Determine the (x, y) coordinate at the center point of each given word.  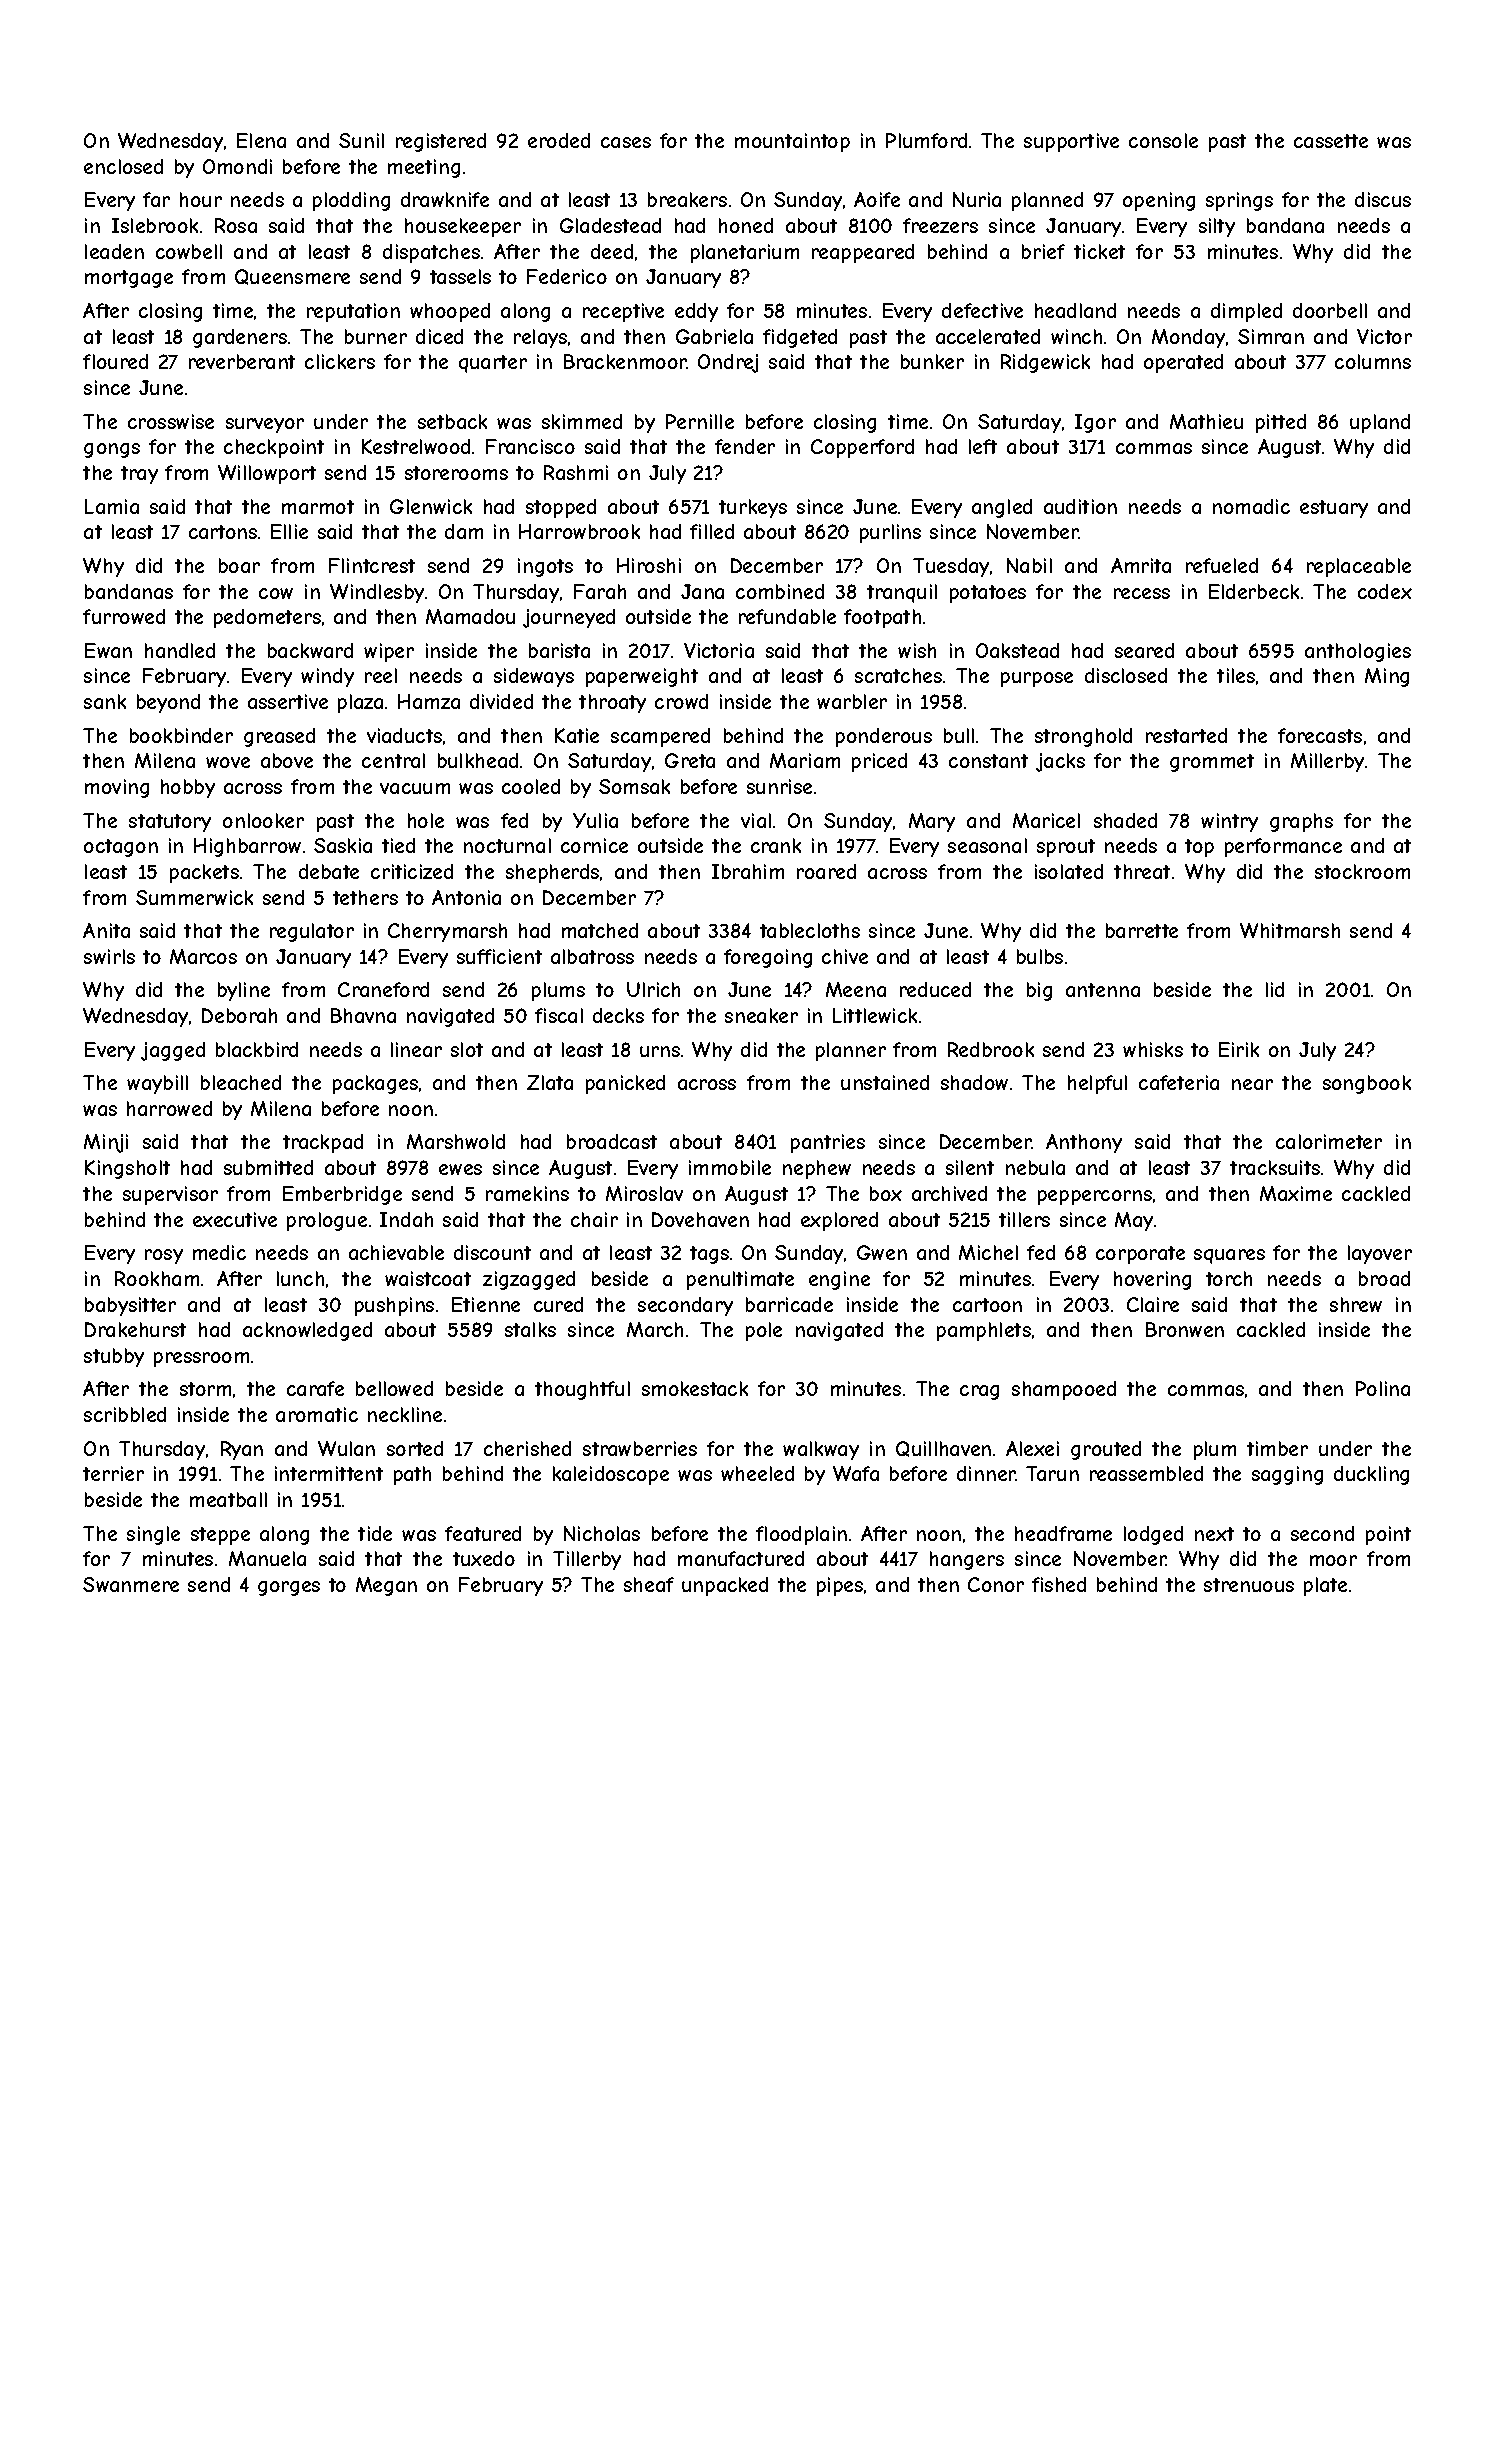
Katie (577, 735)
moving (117, 788)
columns (1373, 361)
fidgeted (800, 338)
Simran (1271, 336)
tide (375, 1533)
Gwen (882, 1252)
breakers (687, 199)
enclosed (123, 166)
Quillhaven (943, 1449)
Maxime (1296, 1193)
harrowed (169, 1108)
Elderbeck (1254, 591)
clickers (340, 361)
